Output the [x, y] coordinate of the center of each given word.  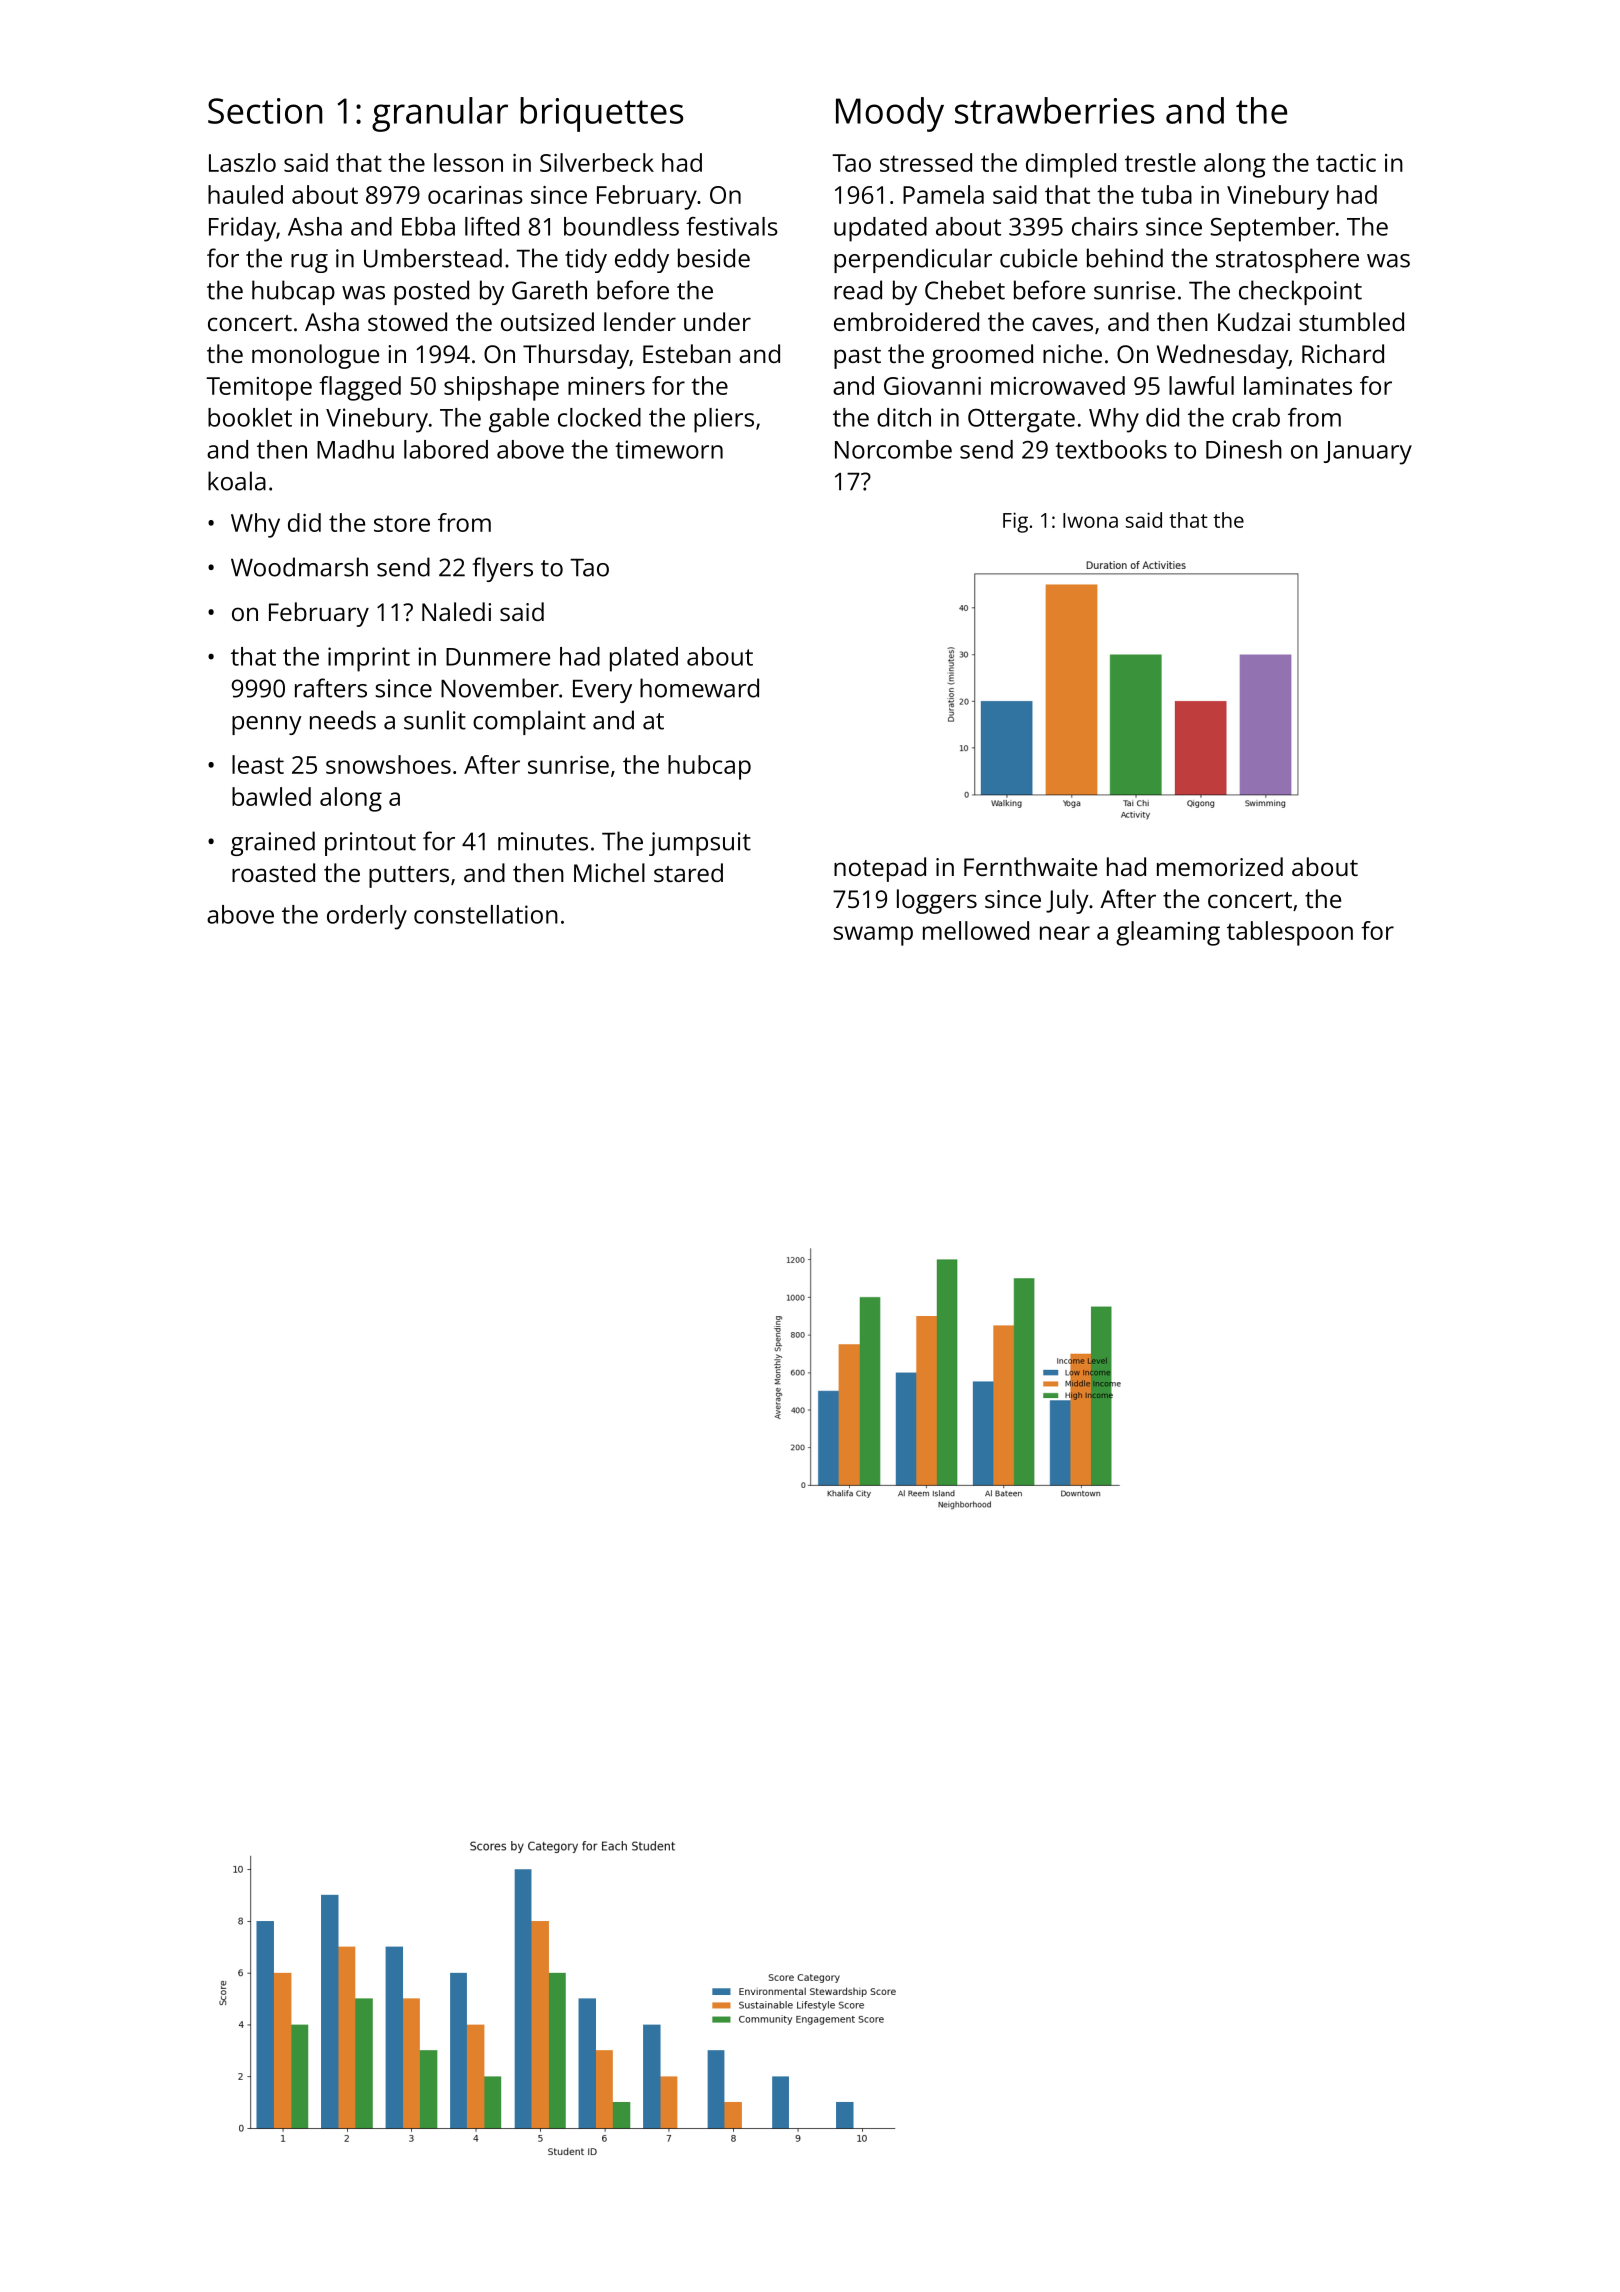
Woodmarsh [299, 567]
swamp [873, 936]
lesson [468, 162]
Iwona [1090, 520]
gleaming [1168, 933]
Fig [1015, 522]
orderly [367, 917]
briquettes [601, 114]
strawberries [1054, 110]
